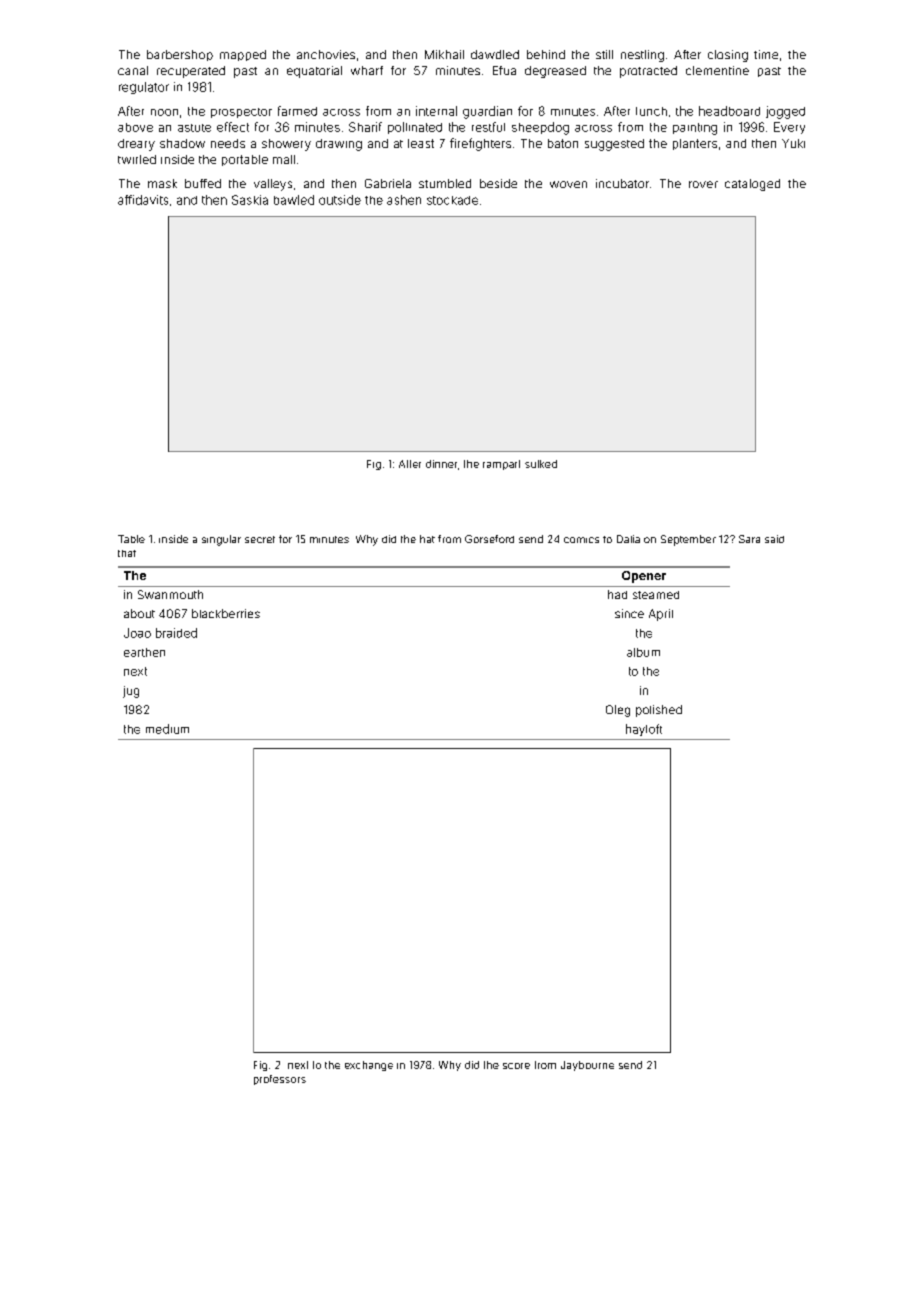 The height and width of the screenshot is (1308, 924). I want to click on braided, so click(176, 633).
